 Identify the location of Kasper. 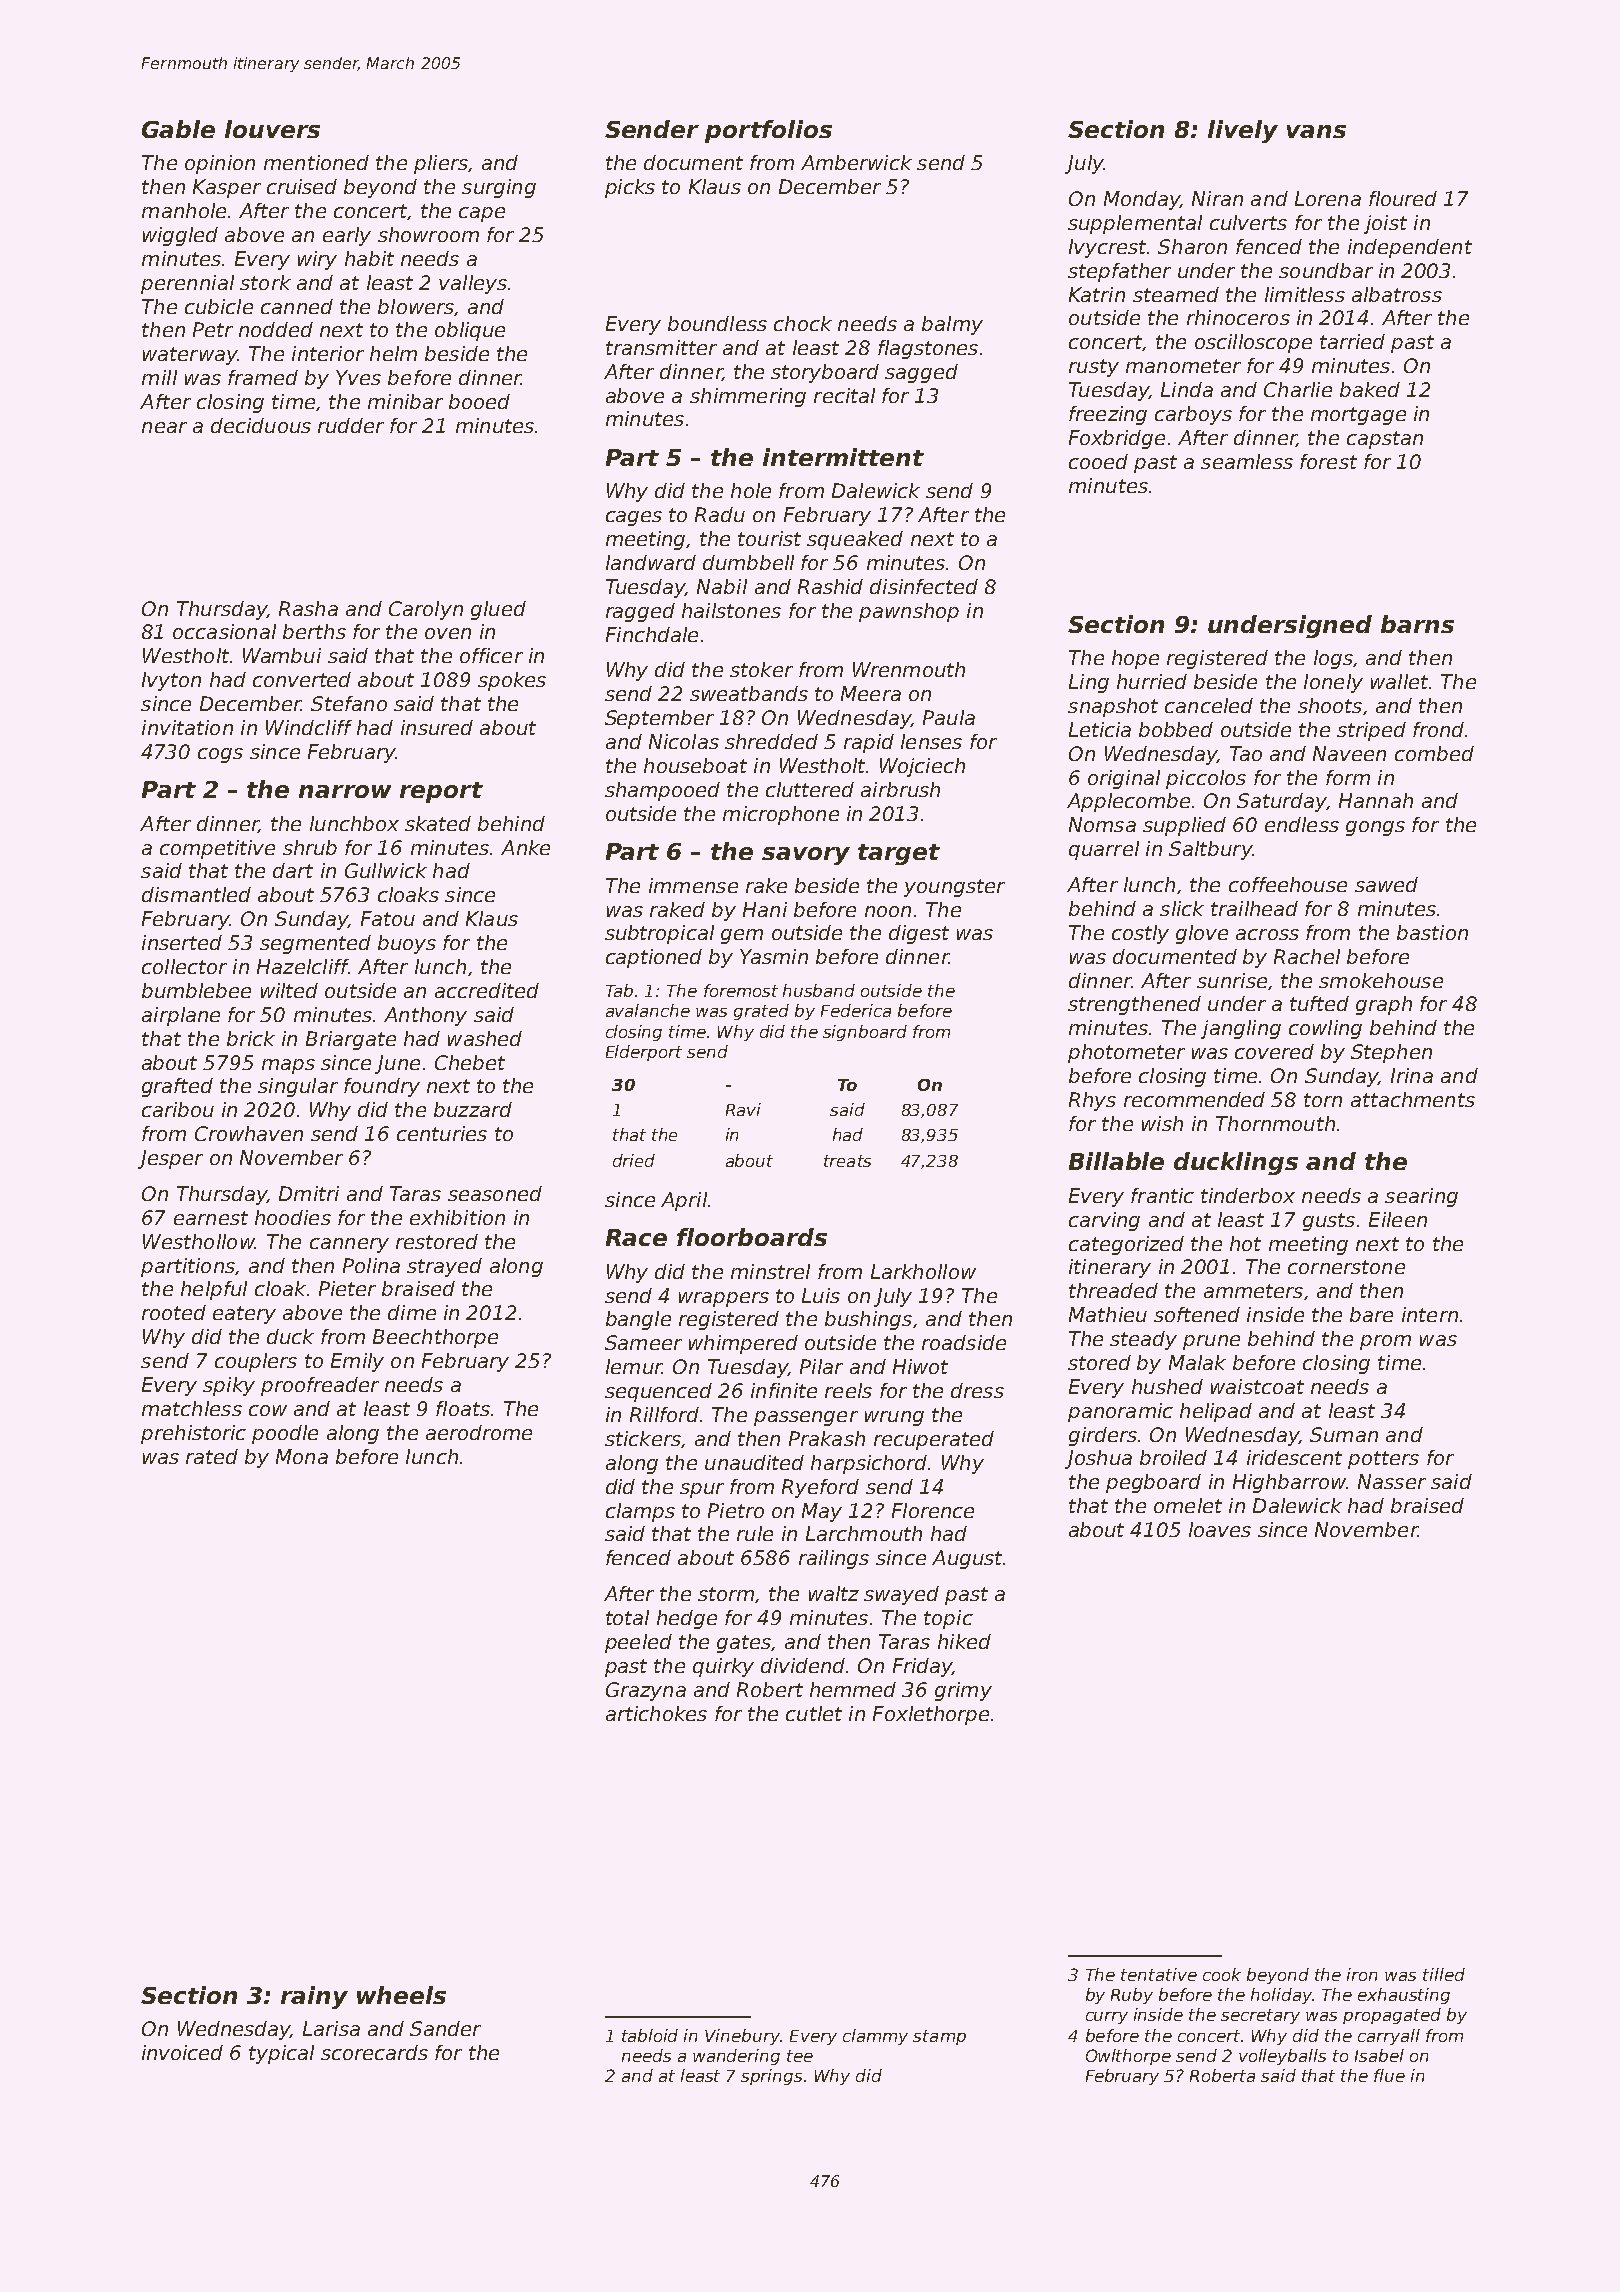
(227, 188).
